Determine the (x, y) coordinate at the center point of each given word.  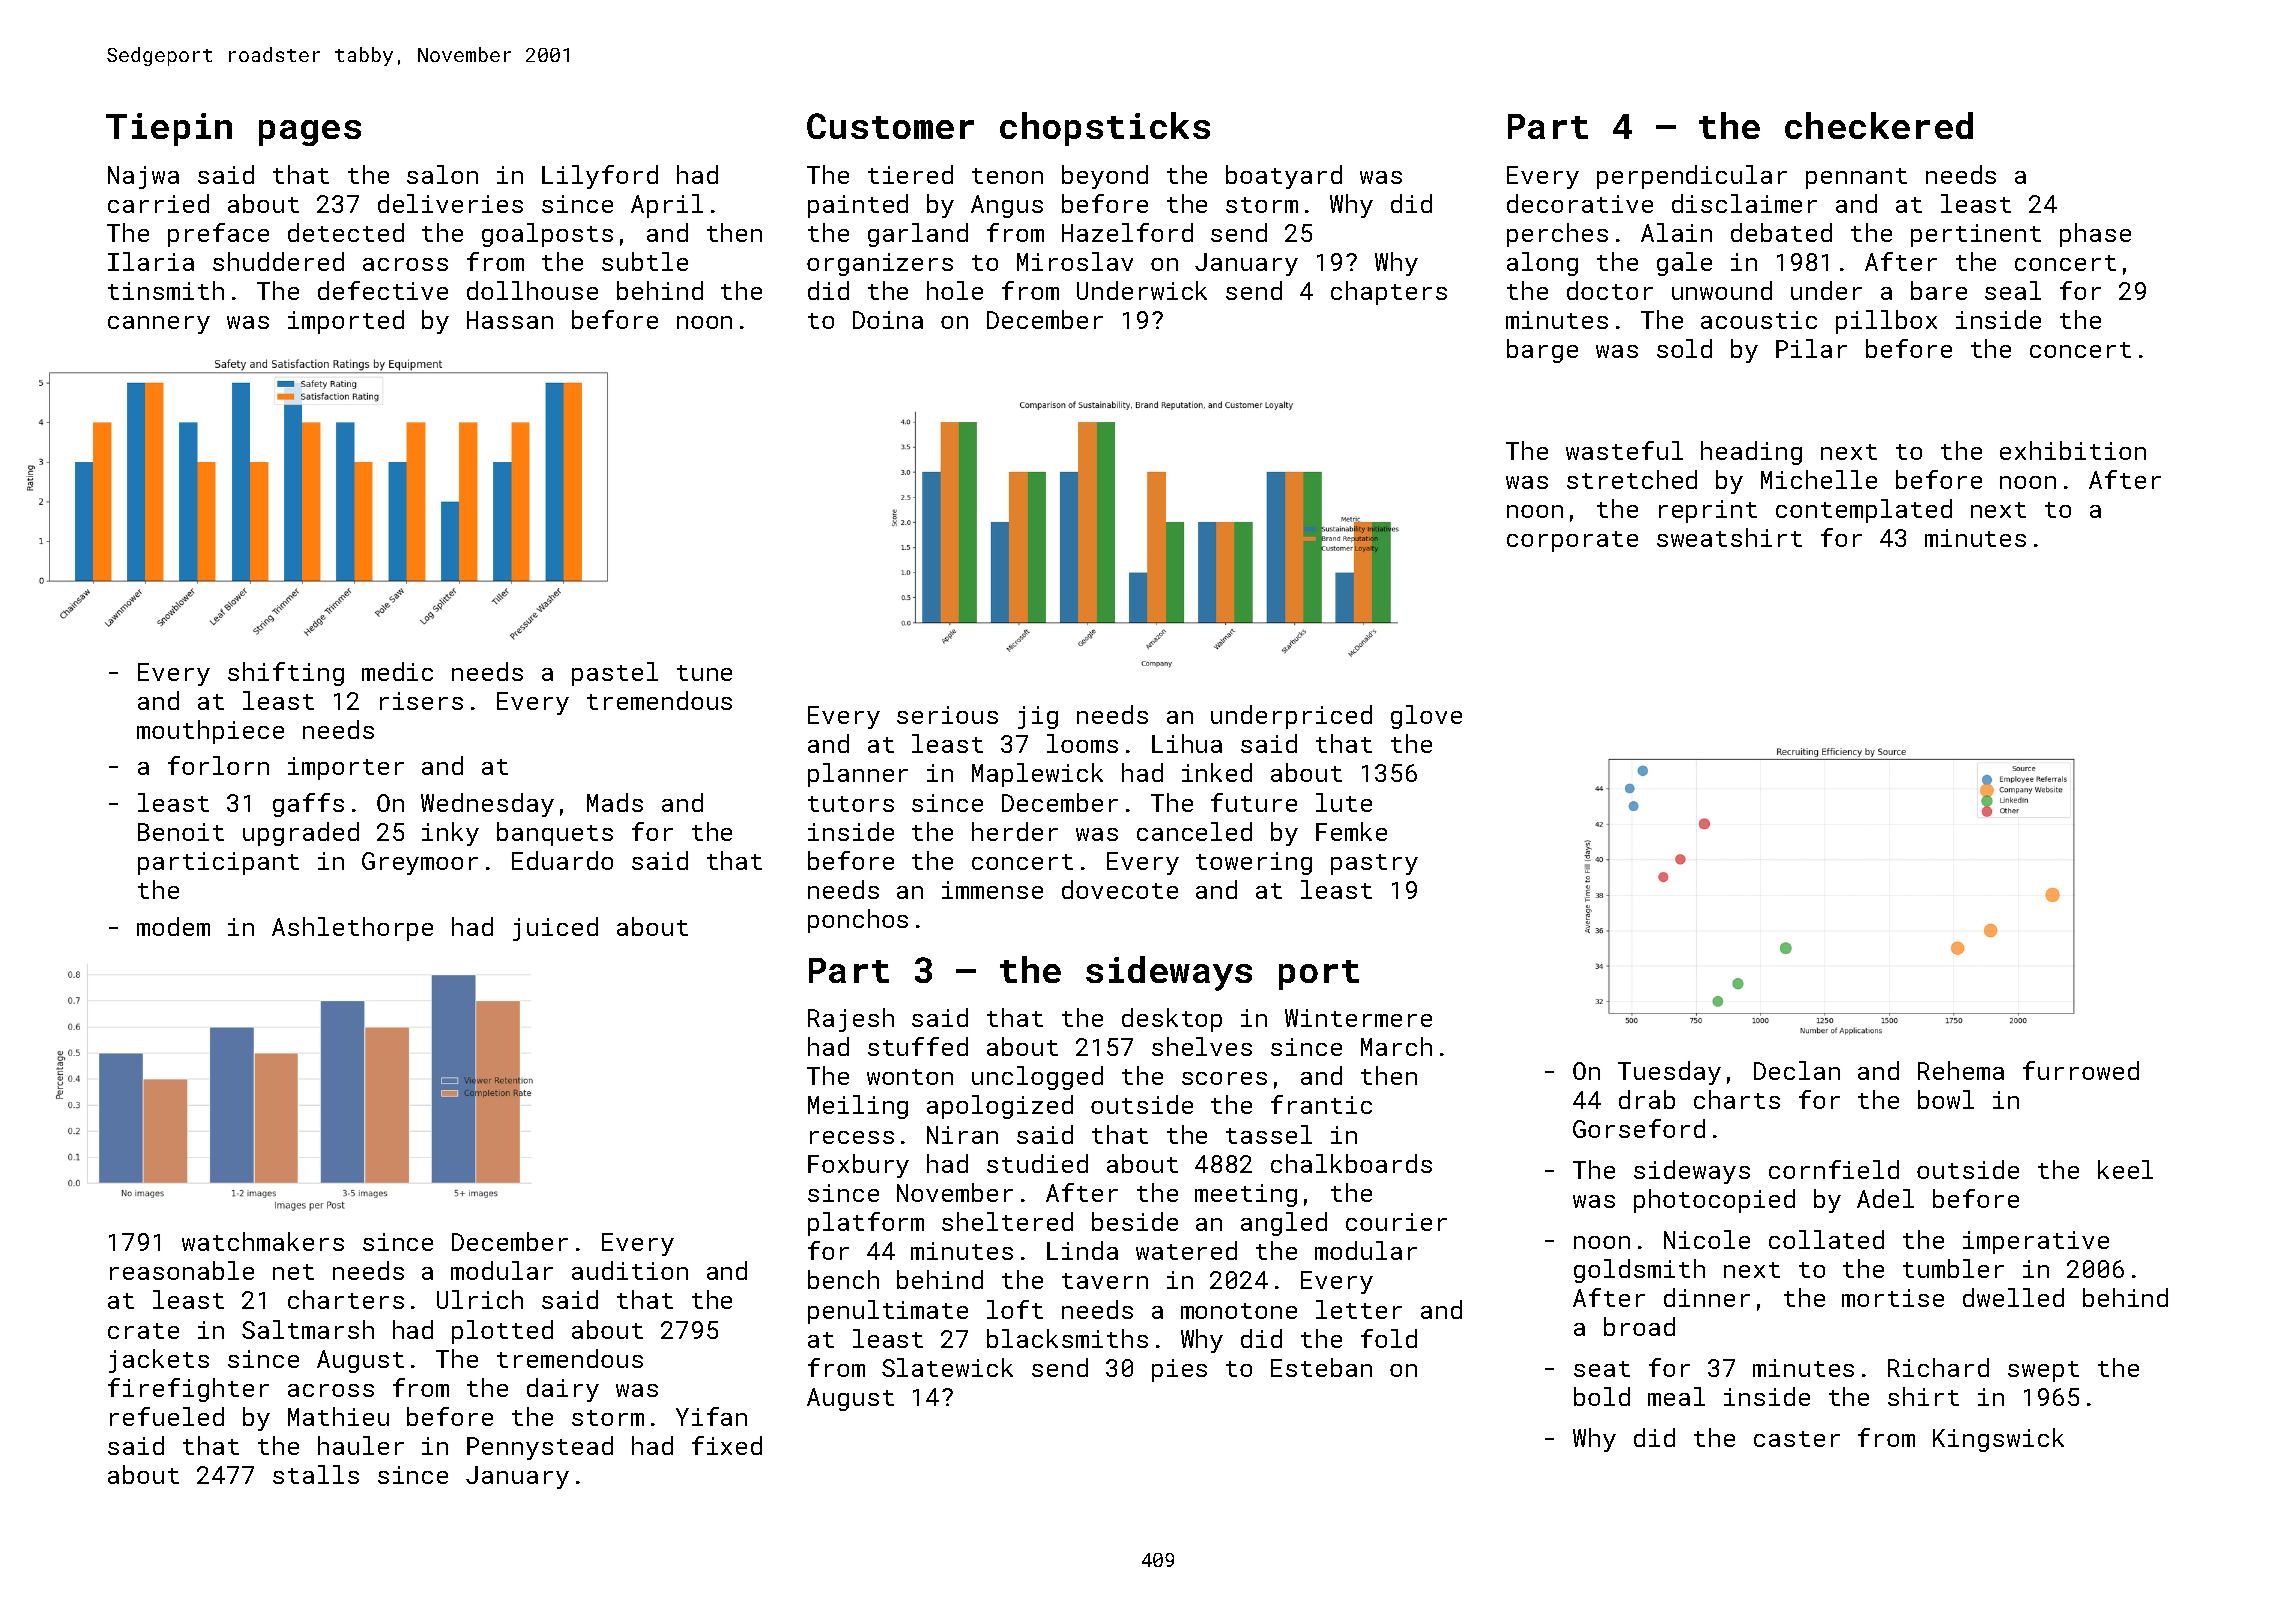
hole (955, 290)
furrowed (2081, 1070)
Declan (1797, 1070)
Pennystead (540, 1448)
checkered (1879, 125)
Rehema (1961, 1070)
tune (704, 673)
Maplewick (1037, 775)
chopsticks (1105, 129)
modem (173, 926)
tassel (1269, 1134)
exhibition (2073, 450)
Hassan (510, 320)
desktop (1172, 1020)
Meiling (858, 1107)
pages (310, 133)
